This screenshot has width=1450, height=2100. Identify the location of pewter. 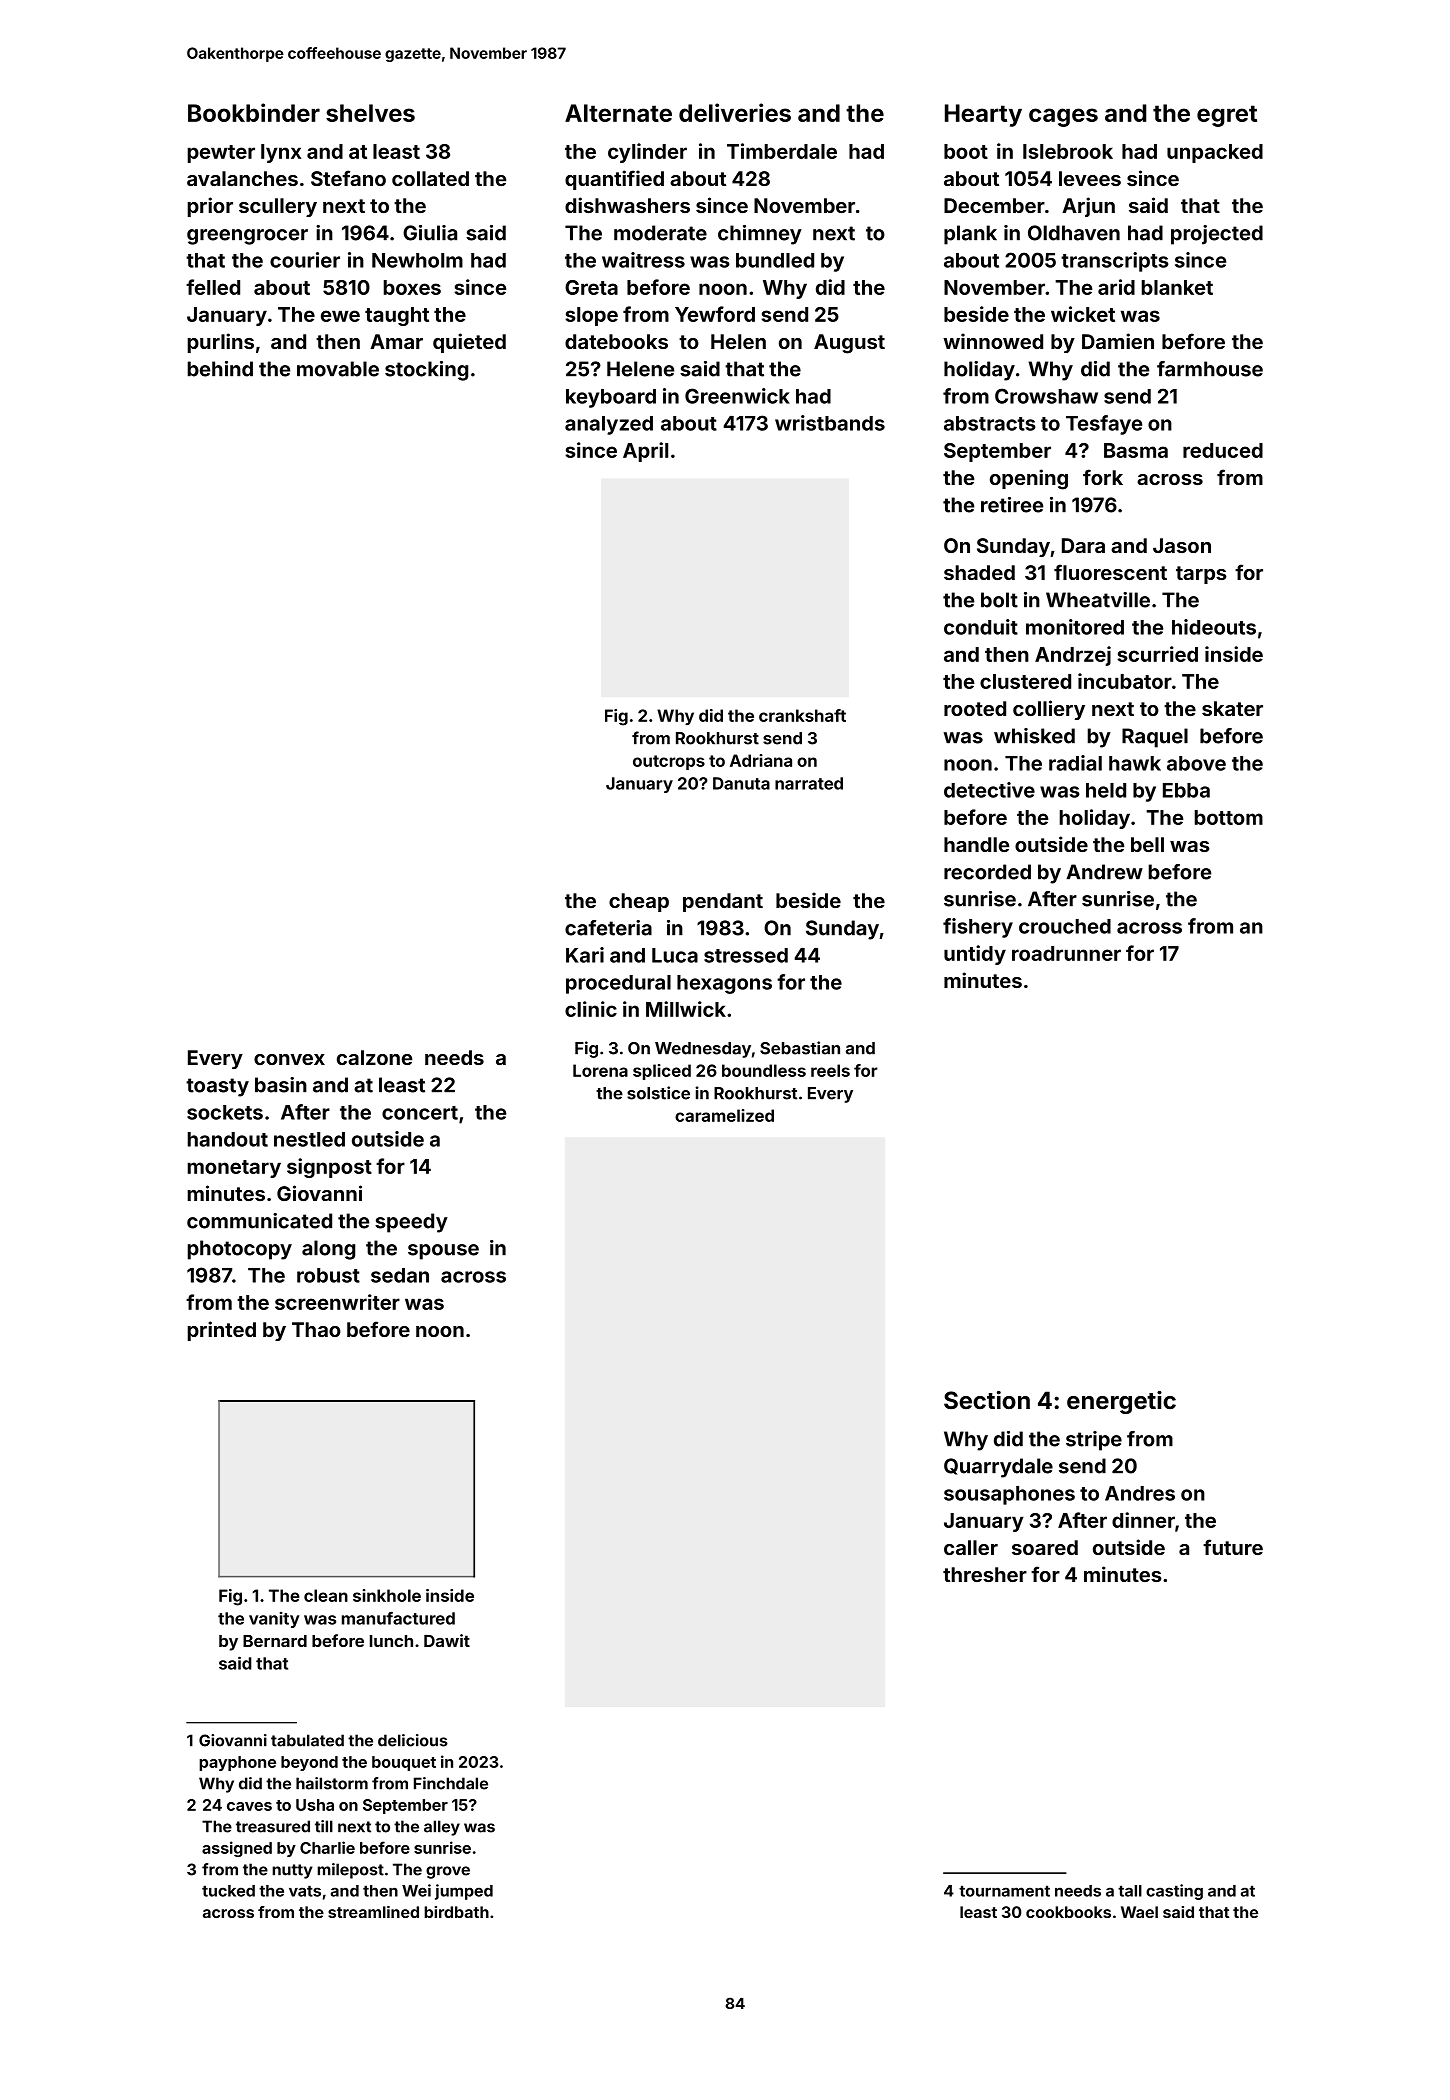
(221, 154).
